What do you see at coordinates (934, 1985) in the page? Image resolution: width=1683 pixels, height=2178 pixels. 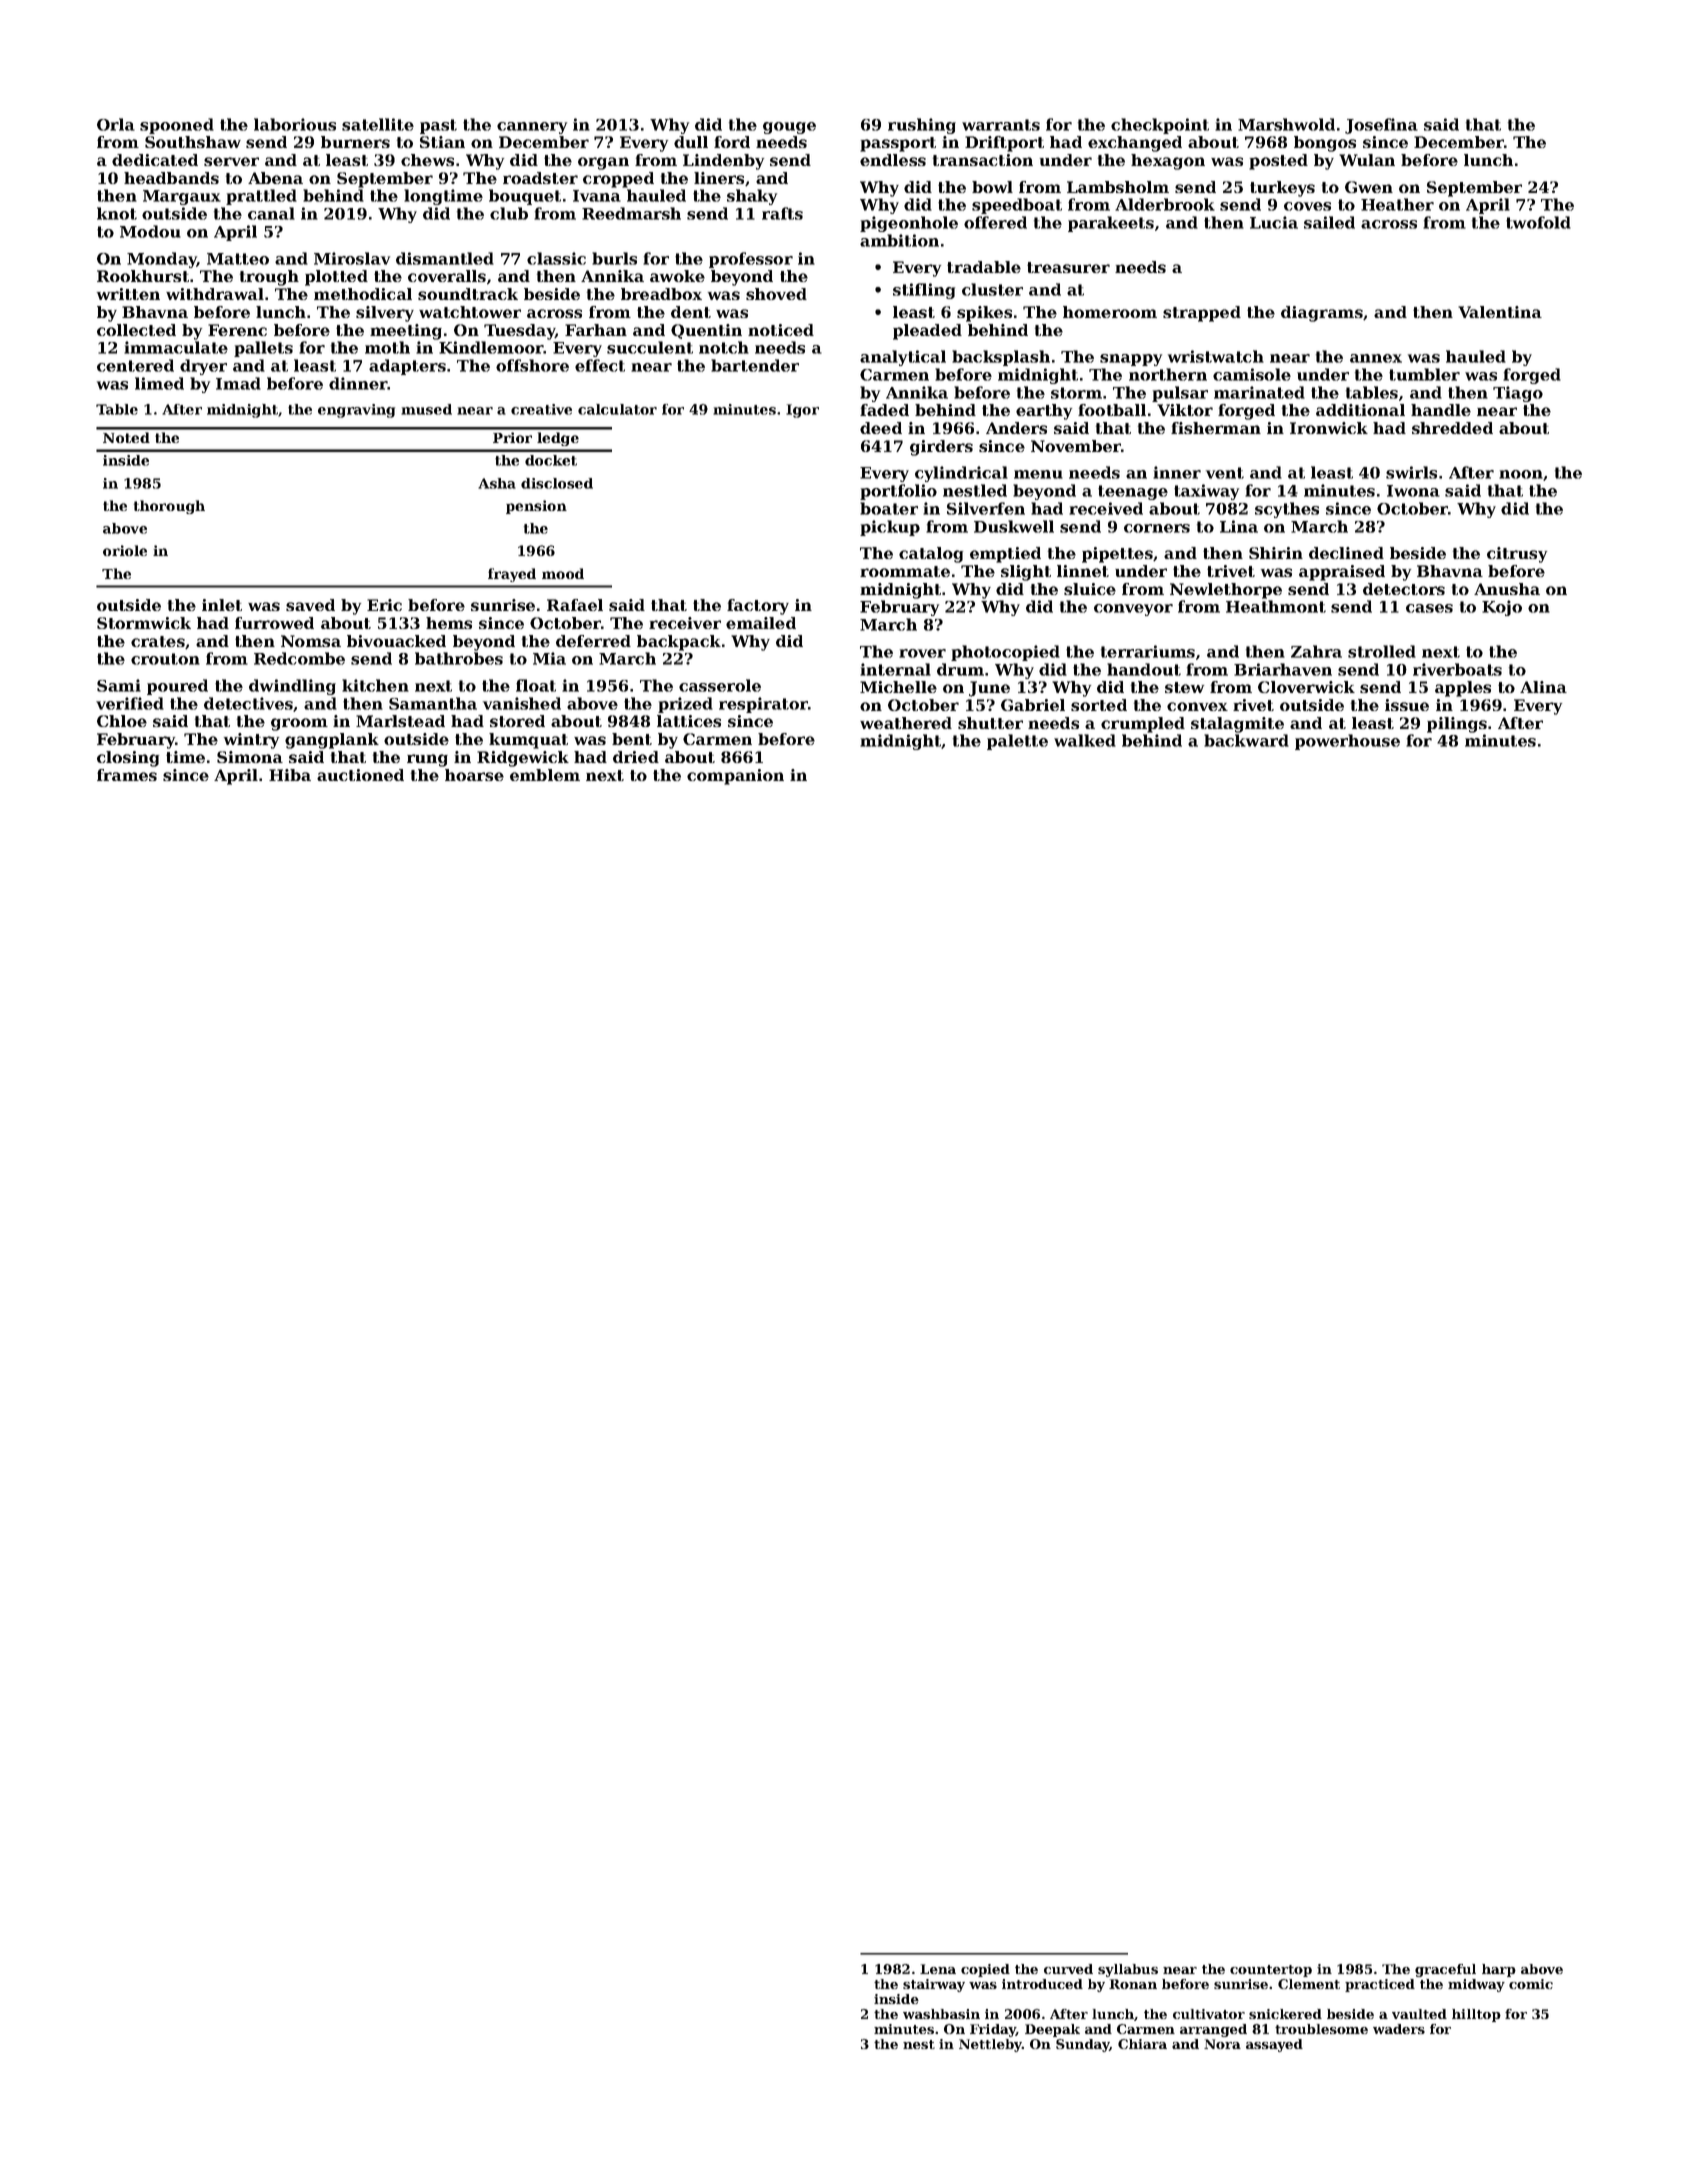 I see `stairway` at bounding box center [934, 1985].
